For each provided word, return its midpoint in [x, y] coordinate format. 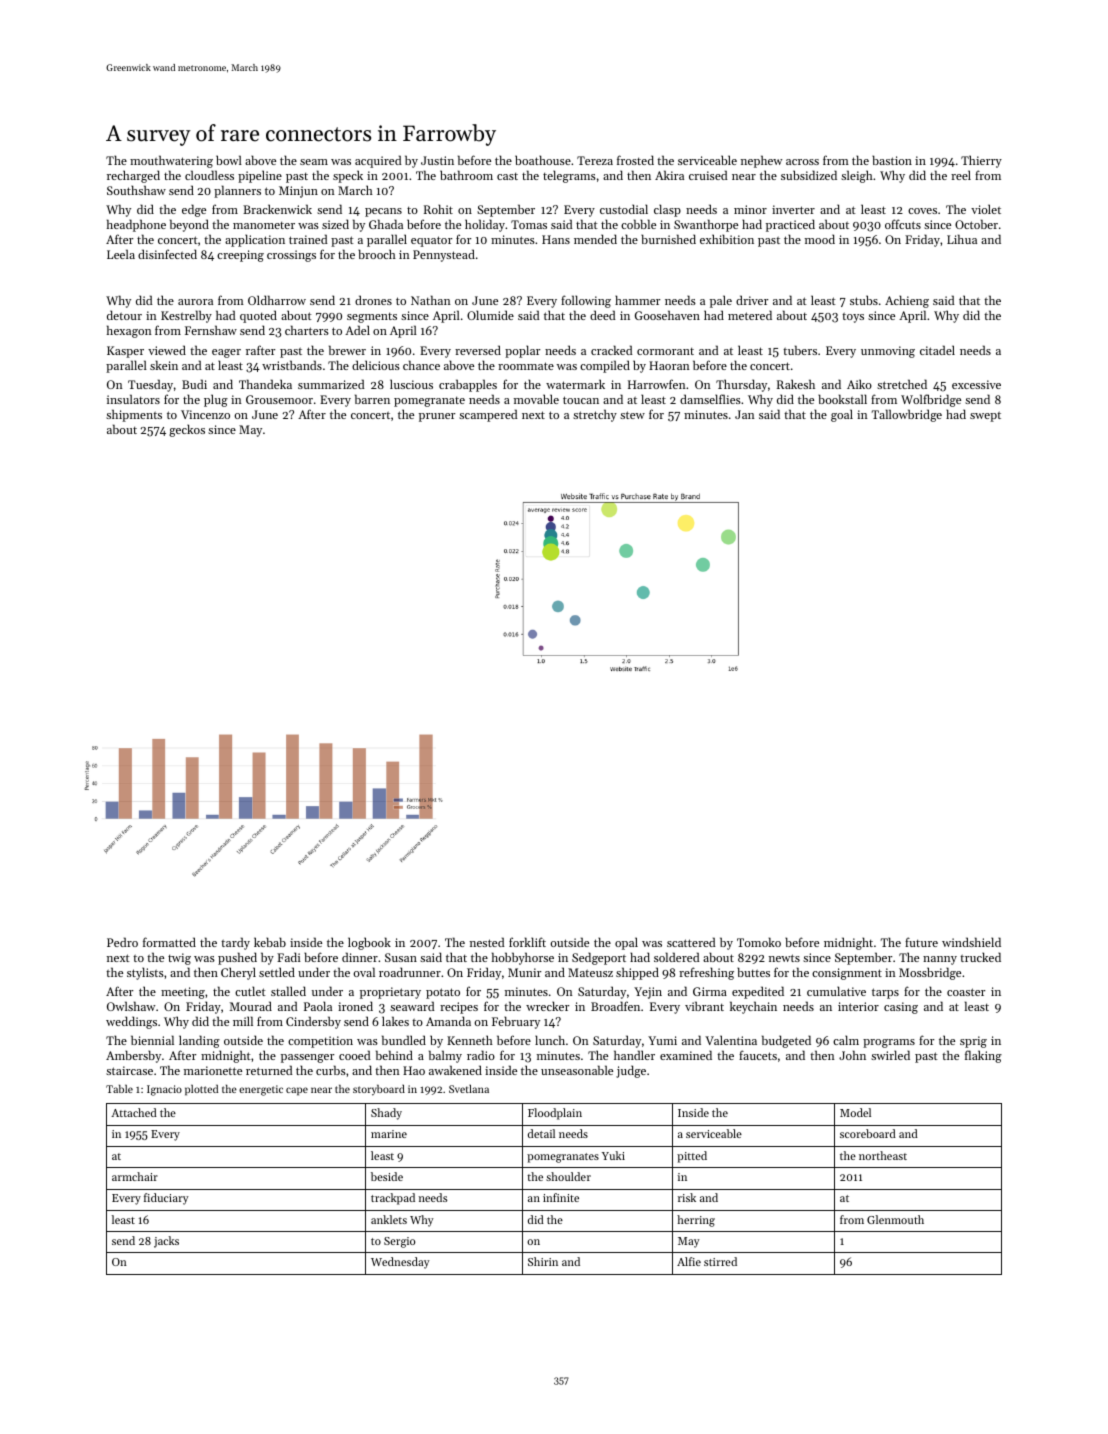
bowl [229, 160]
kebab [270, 942]
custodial [624, 209]
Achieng [907, 301]
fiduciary [166, 1199]
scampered [488, 415]
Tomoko [759, 942]
